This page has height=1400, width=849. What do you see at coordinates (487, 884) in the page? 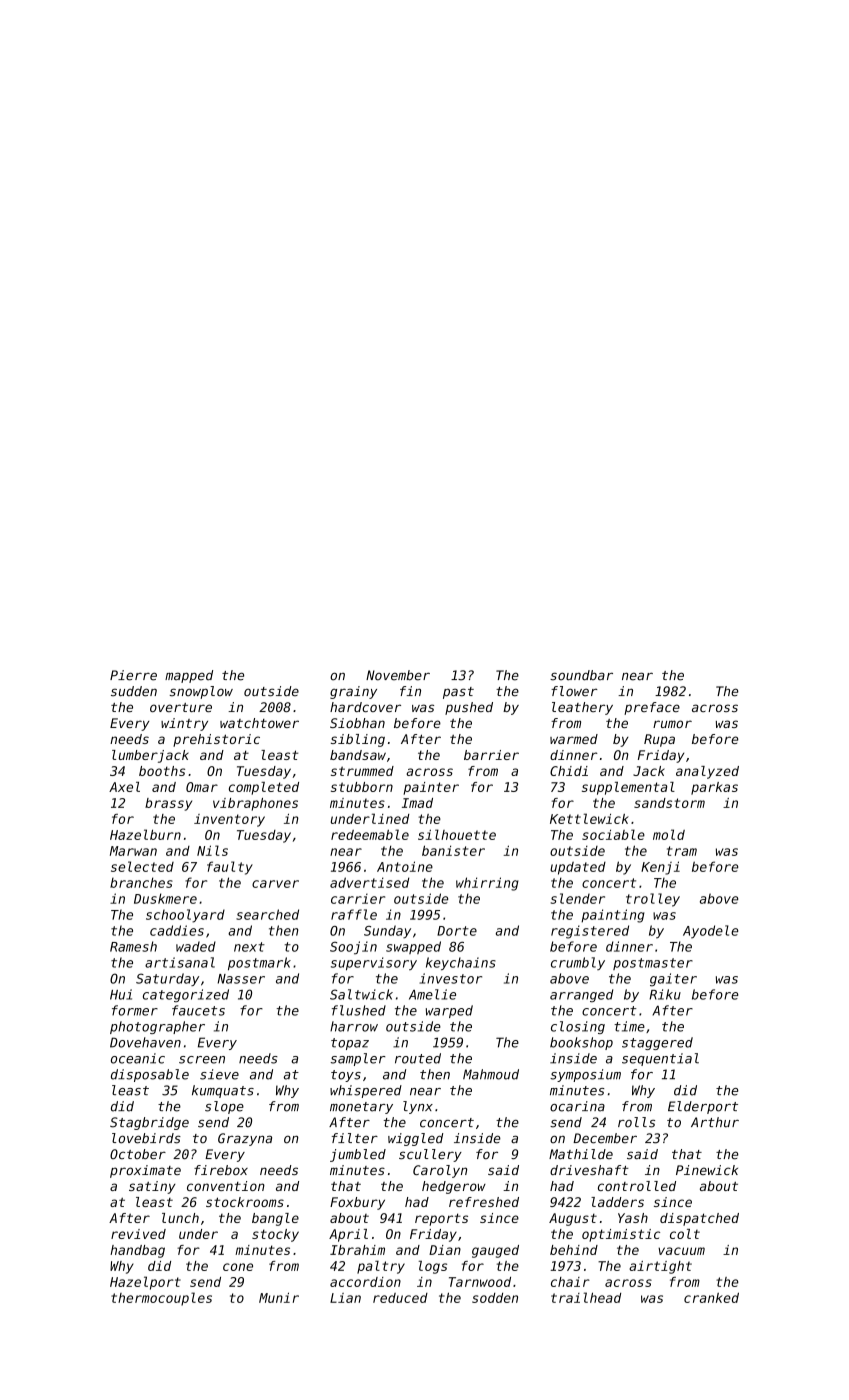
I see `whirring` at bounding box center [487, 884].
